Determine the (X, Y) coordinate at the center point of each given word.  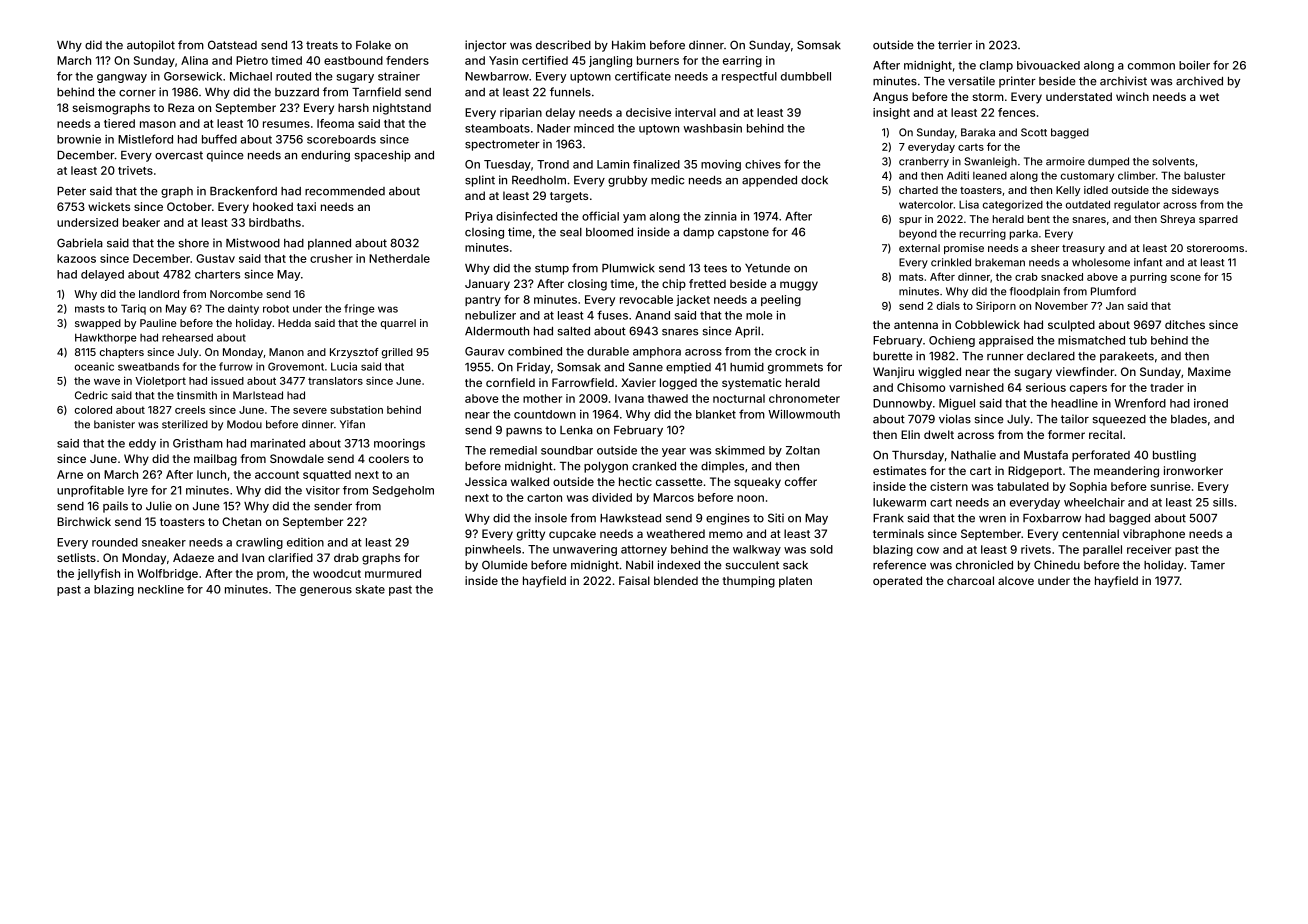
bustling (1174, 456)
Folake (373, 45)
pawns (524, 432)
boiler (1194, 65)
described (563, 45)
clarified (290, 557)
